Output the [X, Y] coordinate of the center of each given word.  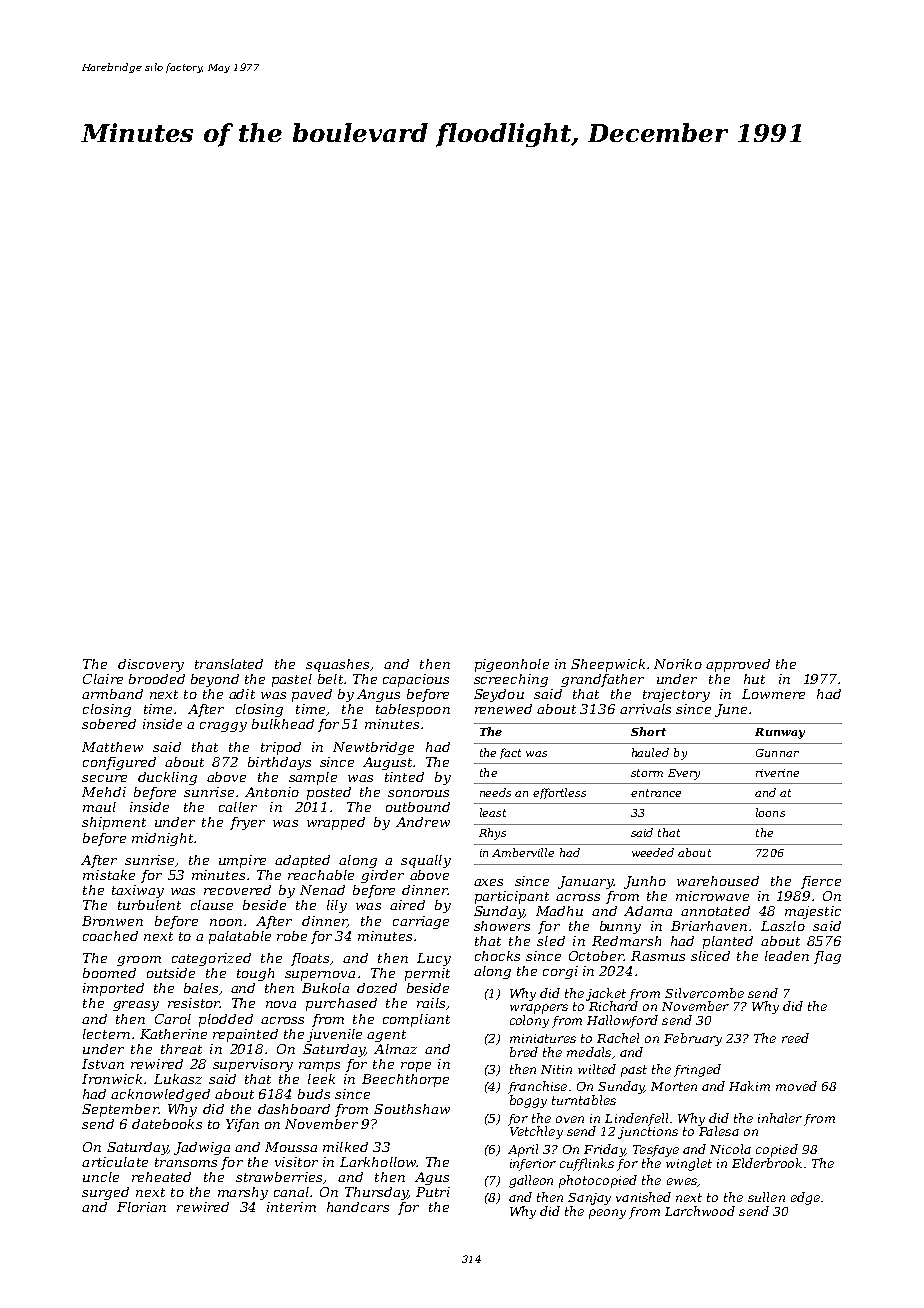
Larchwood [700, 1211]
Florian [141, 1207]
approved [738, 665]
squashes [337, 665]
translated [229, 664]
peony [607, 1214]
